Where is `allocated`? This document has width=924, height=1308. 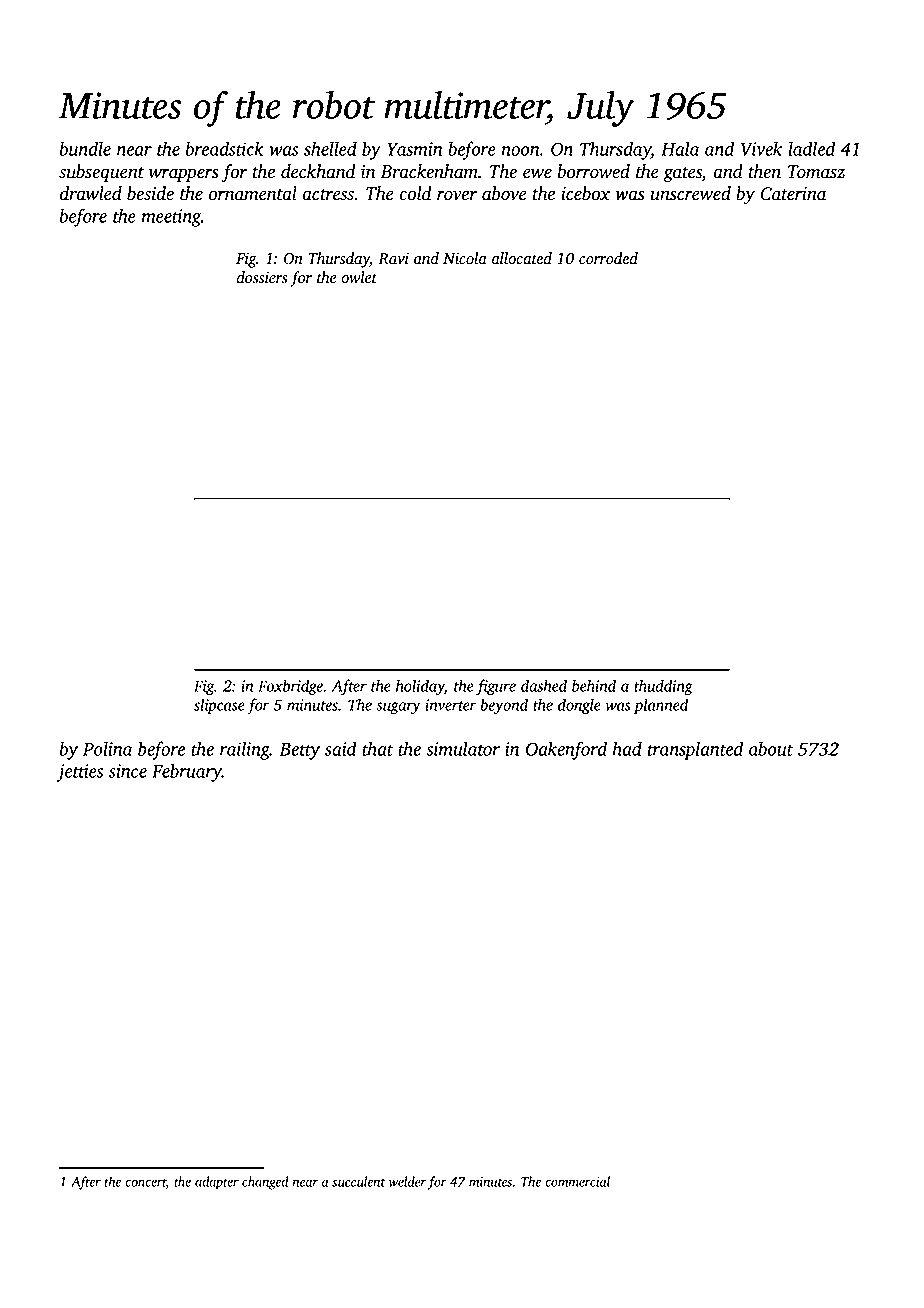 allocated is located at coordinates (522, 258).
